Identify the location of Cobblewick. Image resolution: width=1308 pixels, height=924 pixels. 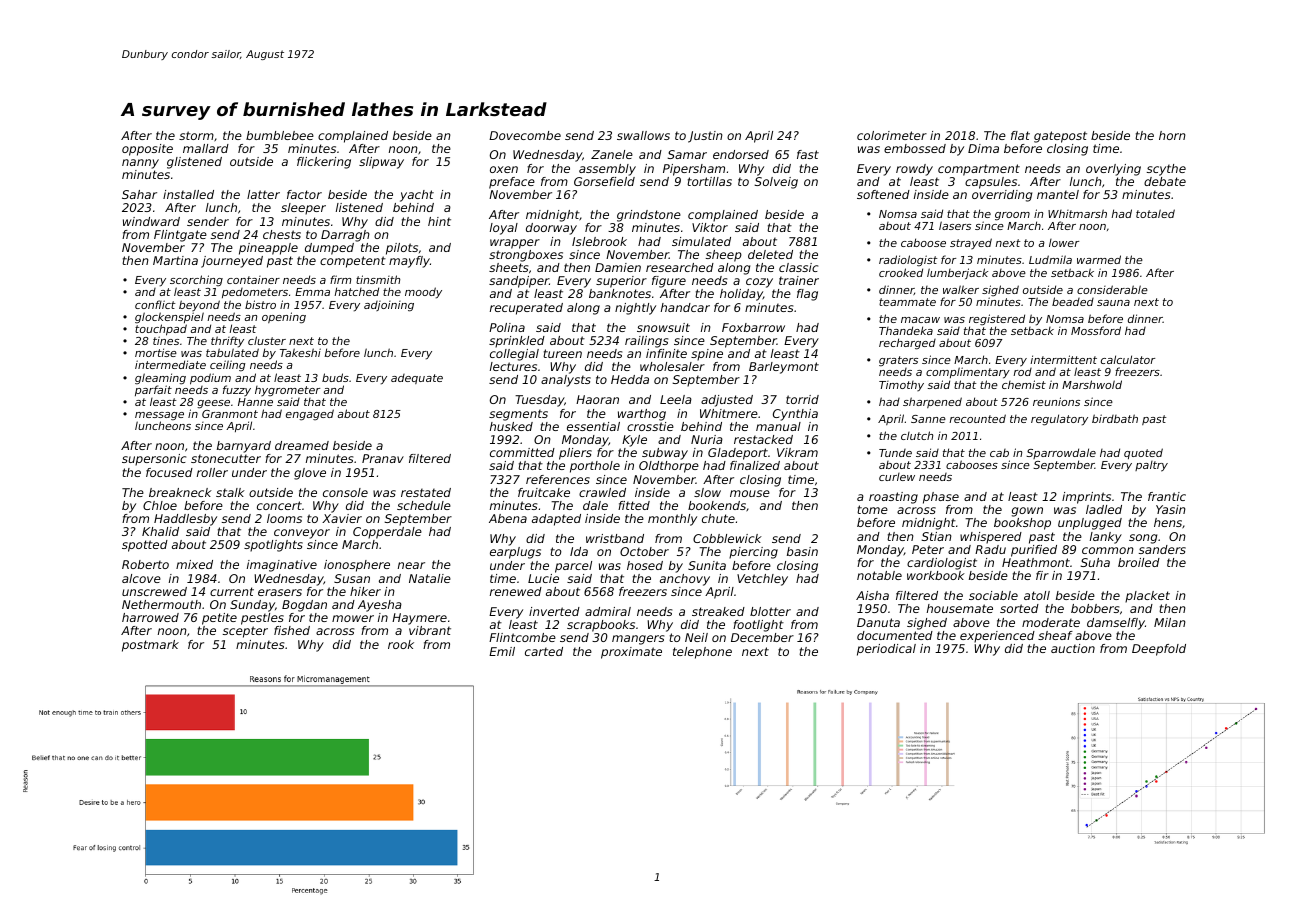
(727, 538).
